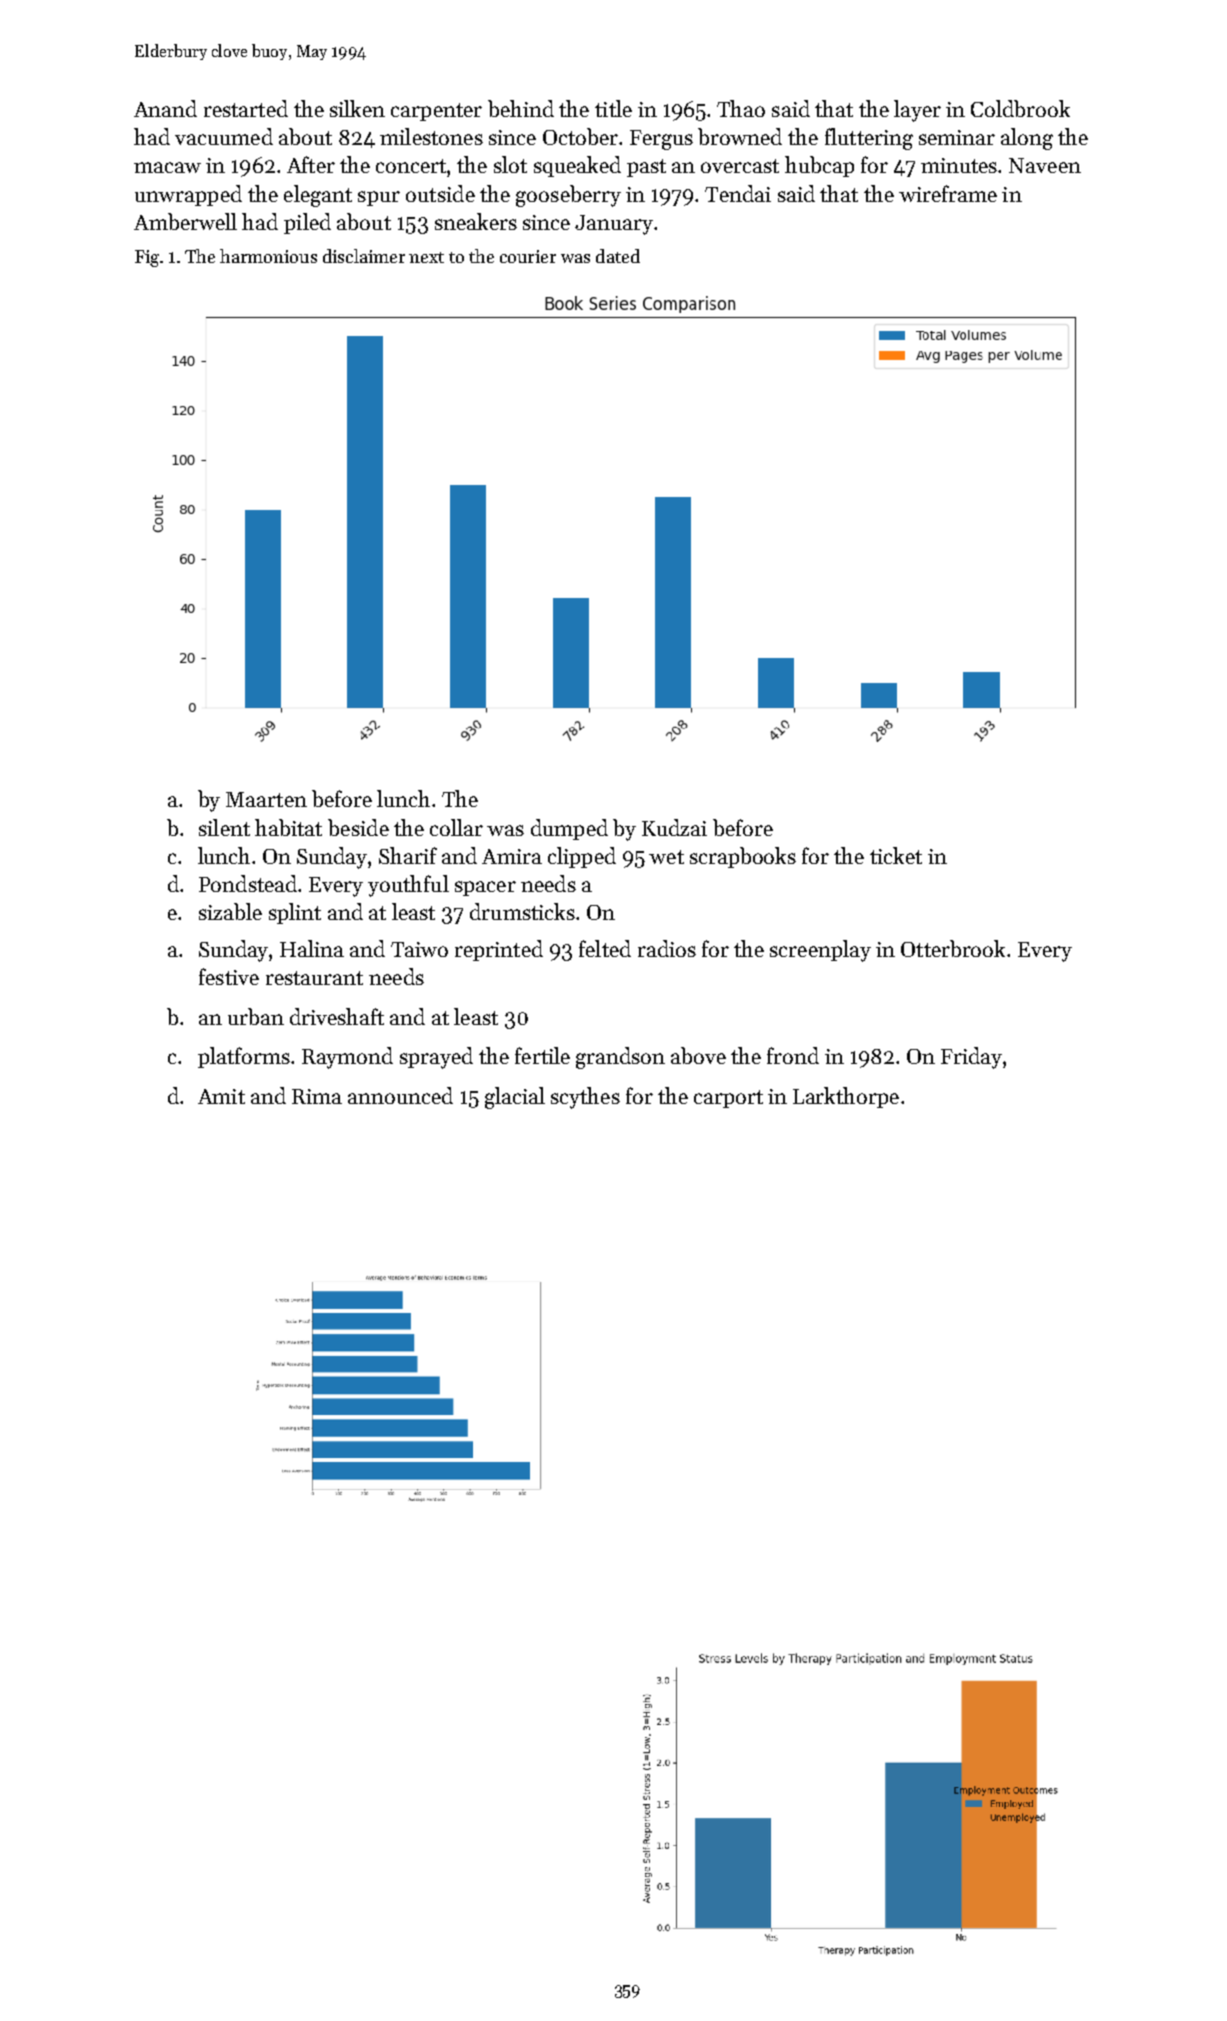  I want to click on Rima, so click(317, 1096).
